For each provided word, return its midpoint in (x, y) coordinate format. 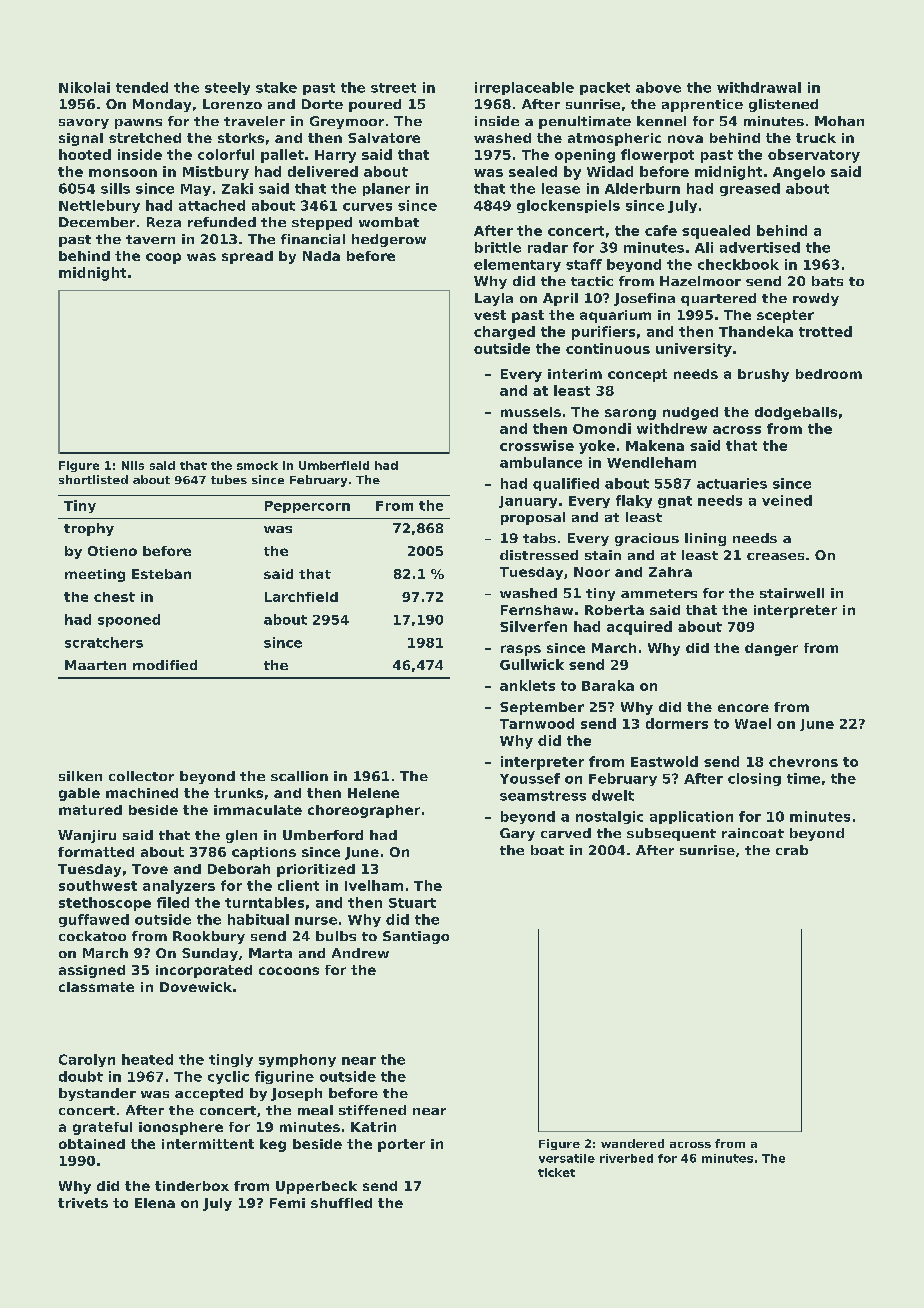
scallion (299, 776)
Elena (155, 1203)
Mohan (839, 121)
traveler (254, 121)
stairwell (792, 593)
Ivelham (374, 885)
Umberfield (334, 465)
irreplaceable (524, 88)
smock (257, 465)
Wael (753, 723)
